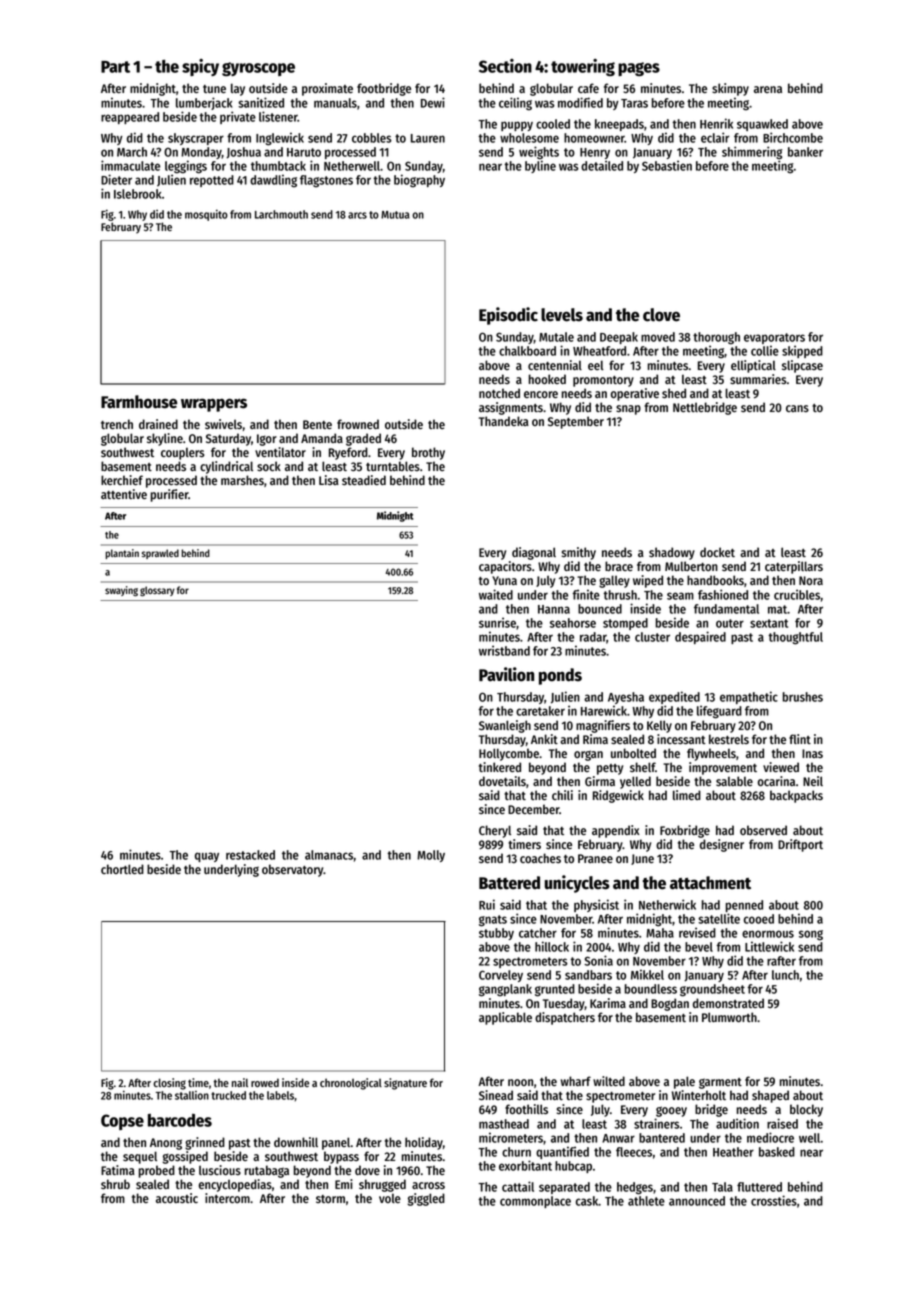 Image resolution: width=924 pixels, height=1308 pixels. I want to click on notched, so click(499, 393).
